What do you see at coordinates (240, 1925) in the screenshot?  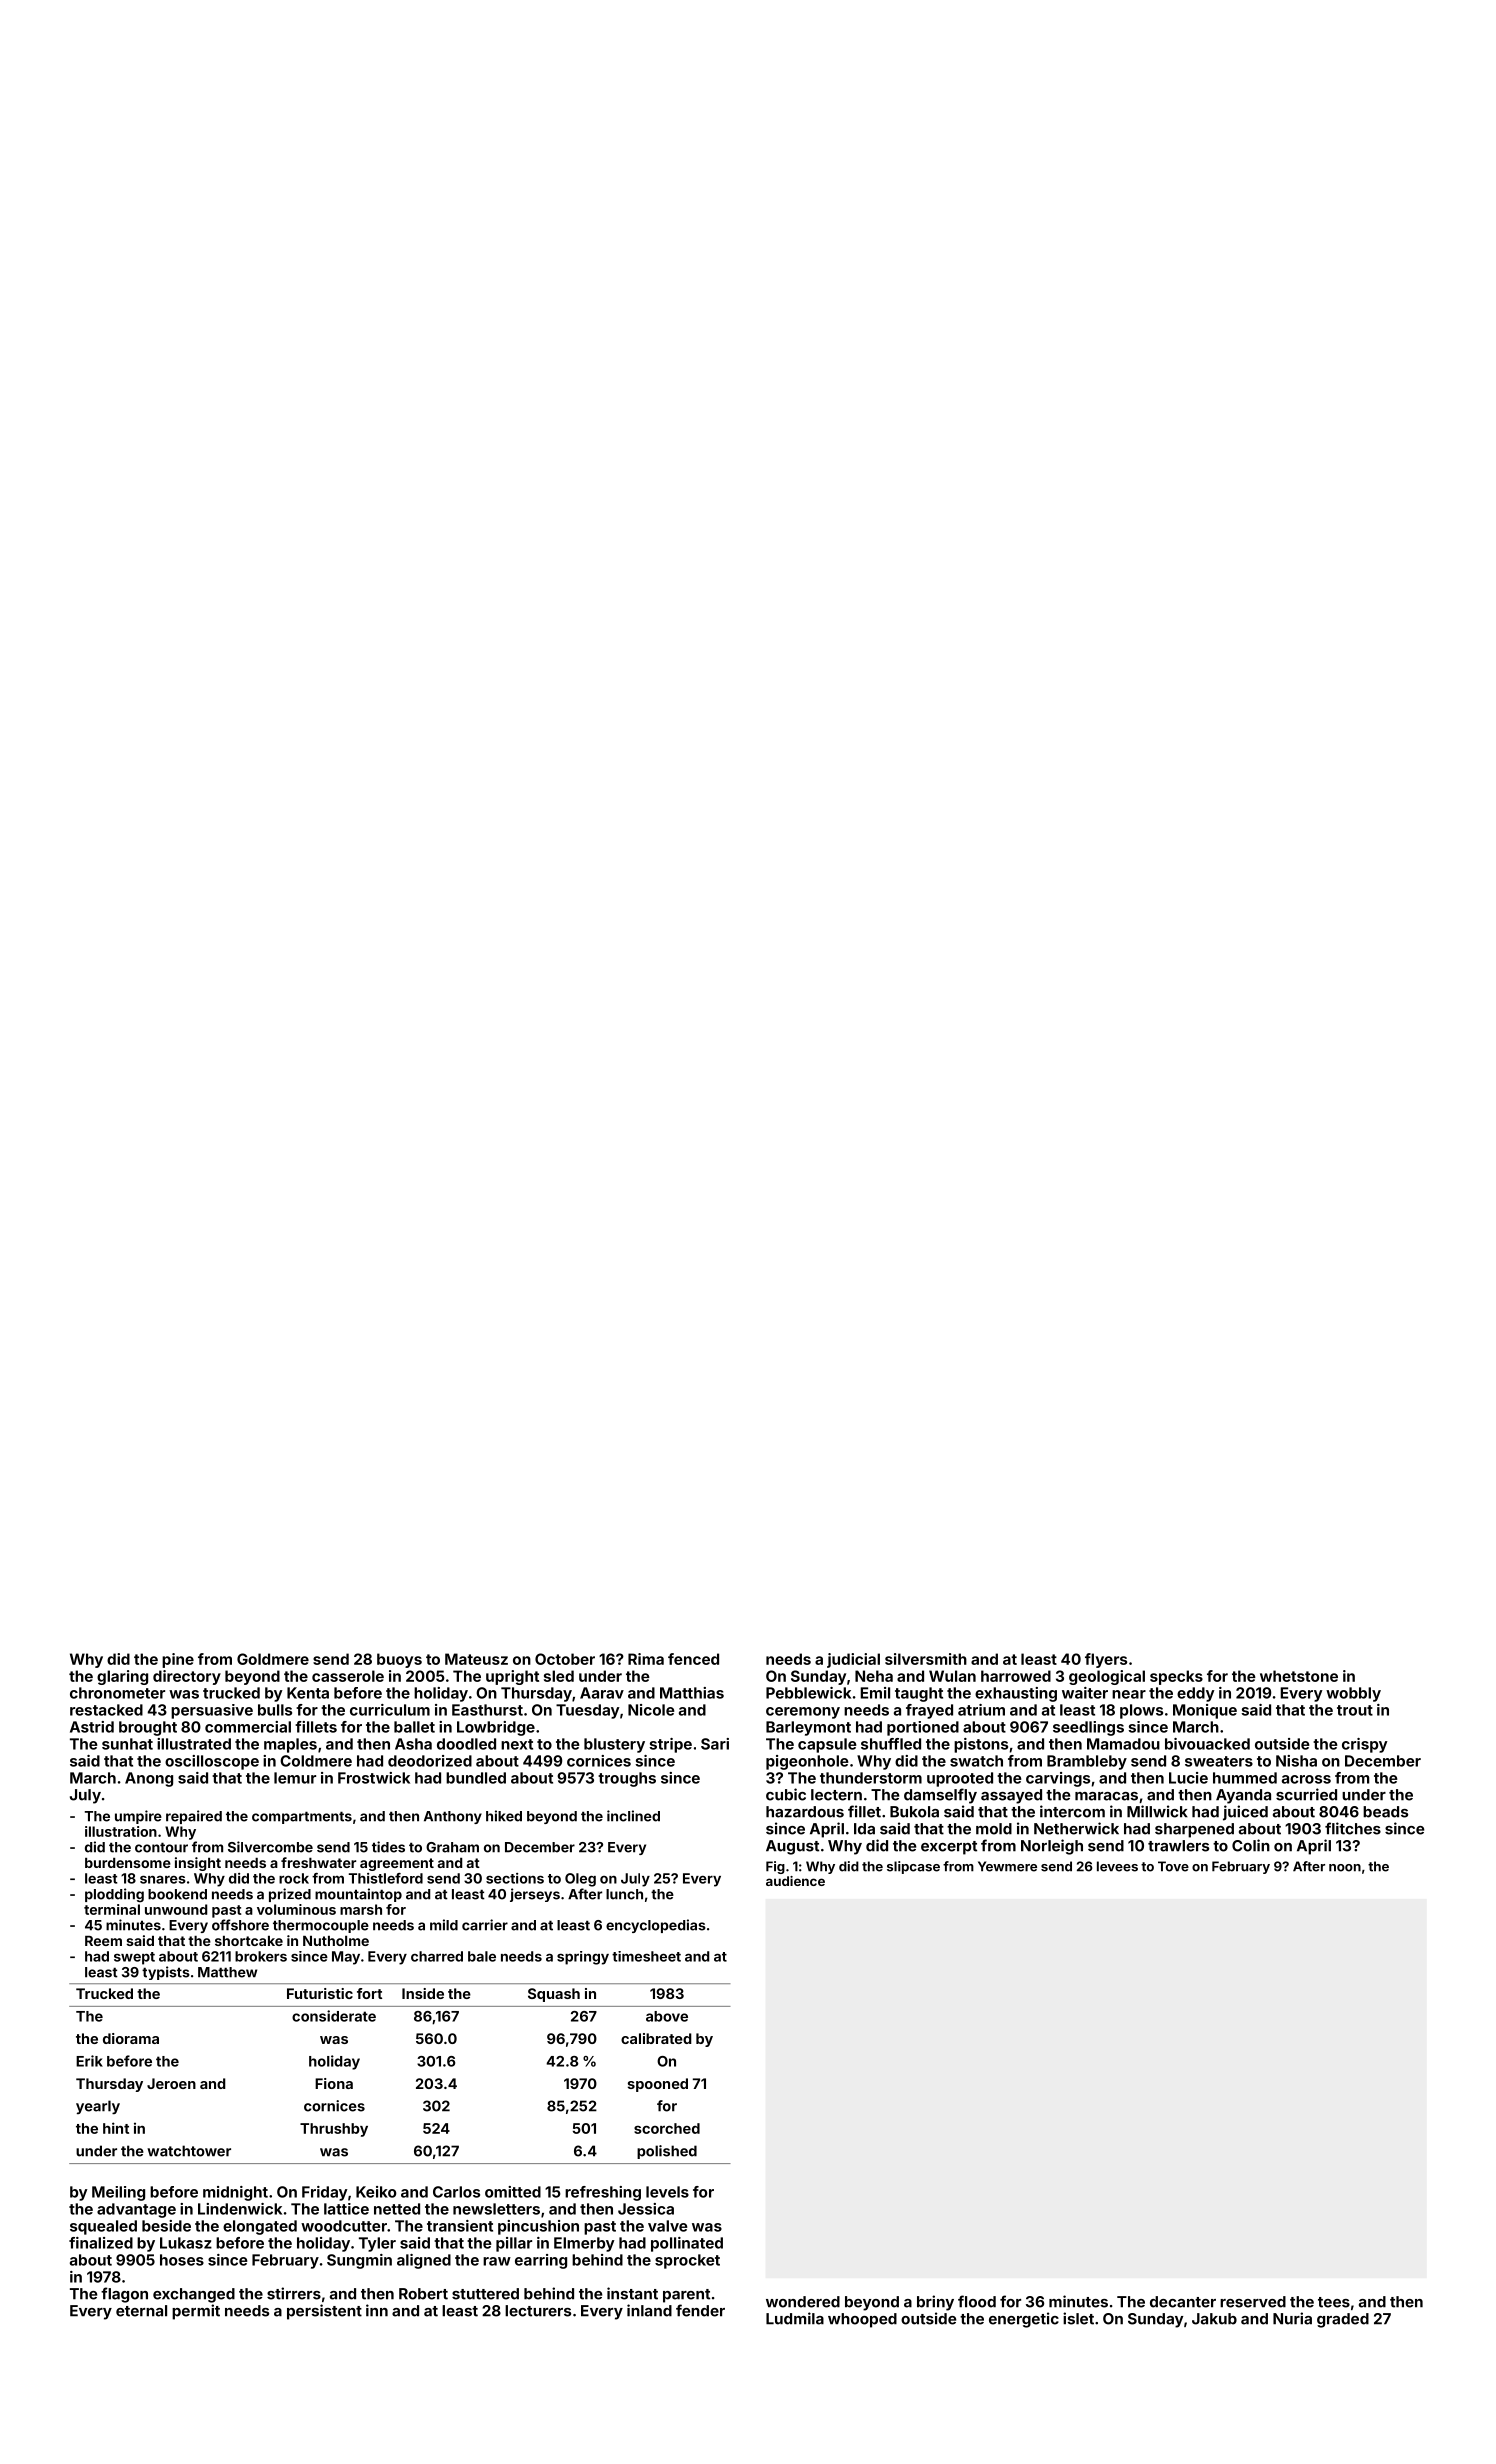 I see `offshore` at bounding box center [240, 1925].
